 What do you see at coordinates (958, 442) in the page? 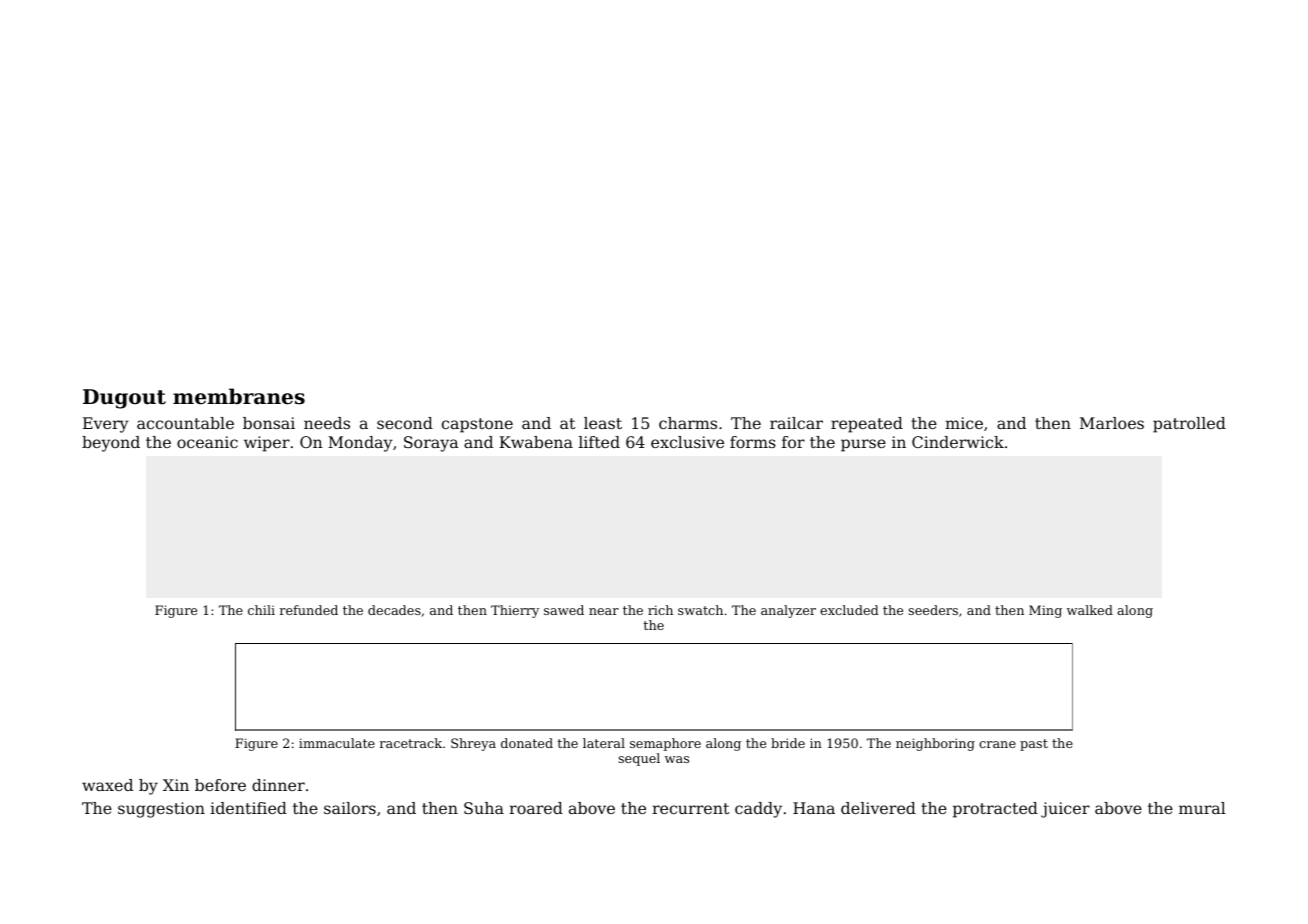
I see `Cinderwick` at bounding box center [958, 442].
